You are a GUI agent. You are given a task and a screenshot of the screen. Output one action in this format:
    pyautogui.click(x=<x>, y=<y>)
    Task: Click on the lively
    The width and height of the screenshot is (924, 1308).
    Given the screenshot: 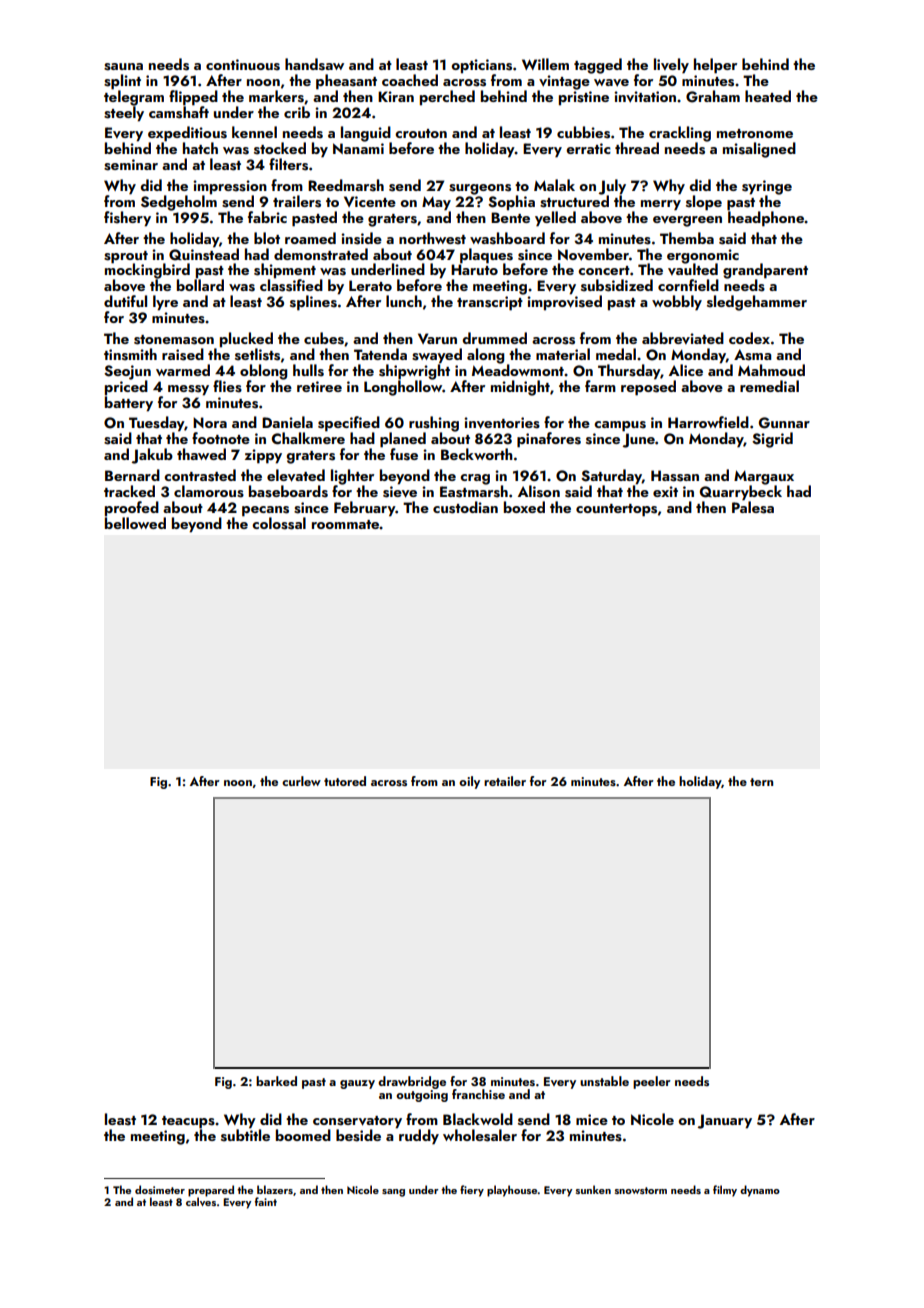 What is the action you would take?
    pyautogui.click(x=671, y=66)
